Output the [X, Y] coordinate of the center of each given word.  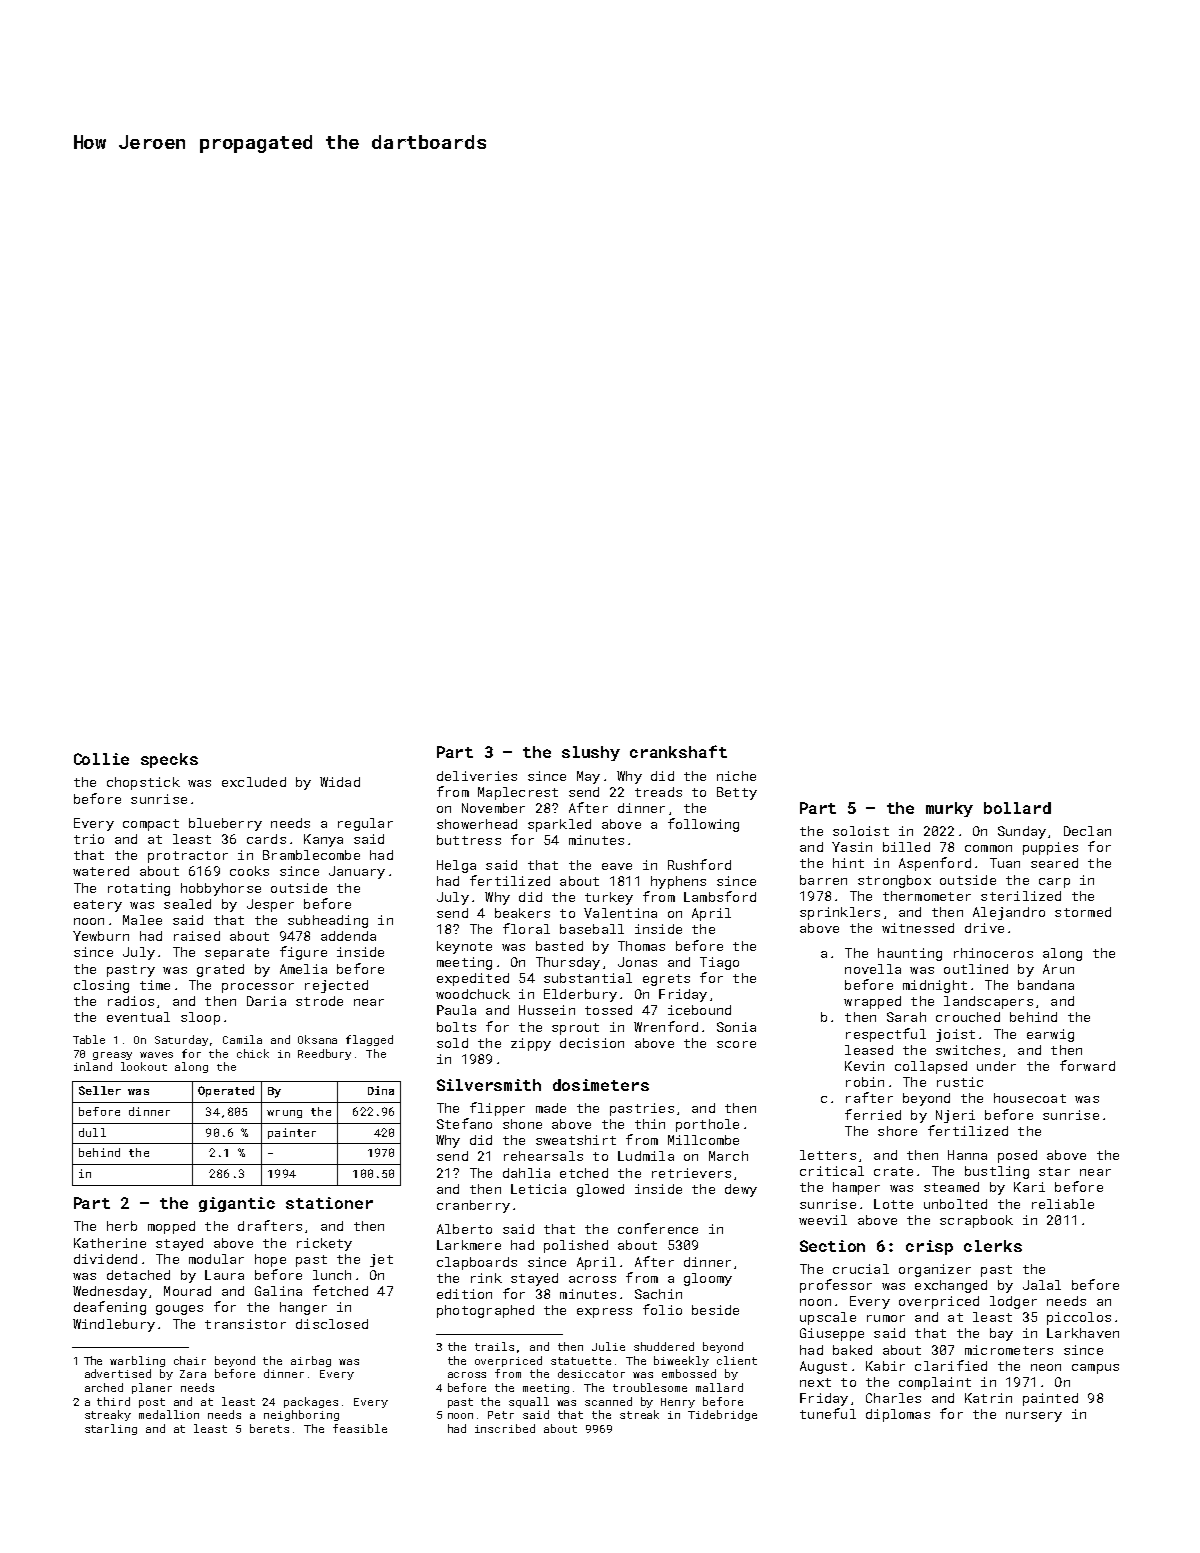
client [737, 1360]
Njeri [955, 1116]
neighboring [301, 1415]
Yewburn [101, 936]
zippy [531, 1044]
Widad [340, 782]
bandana [1046, 985]
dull [92, 1132]
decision [592, 1043]
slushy [591, 753]
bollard [1017, 808]
